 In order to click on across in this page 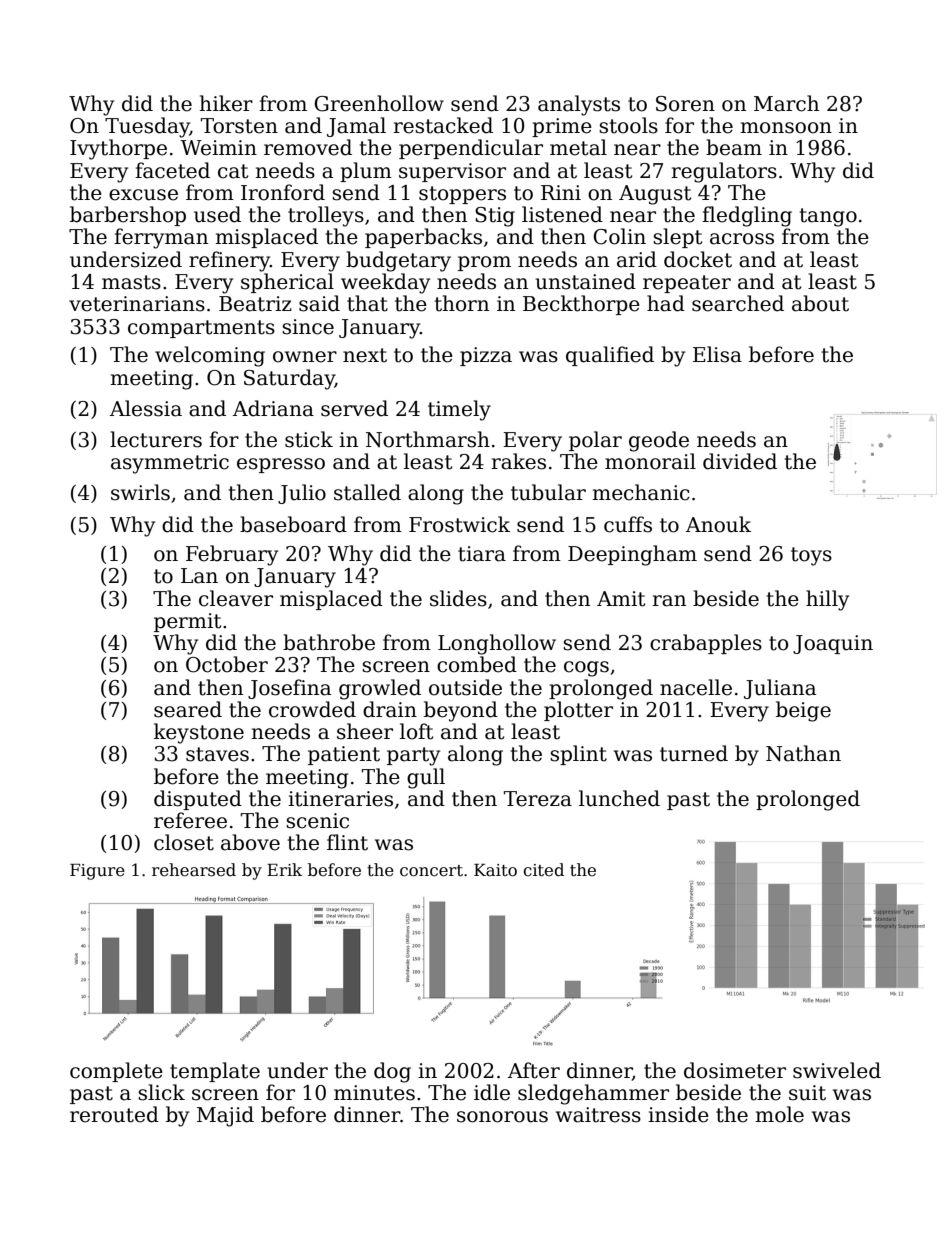, I will do `click(742, 239)`.
